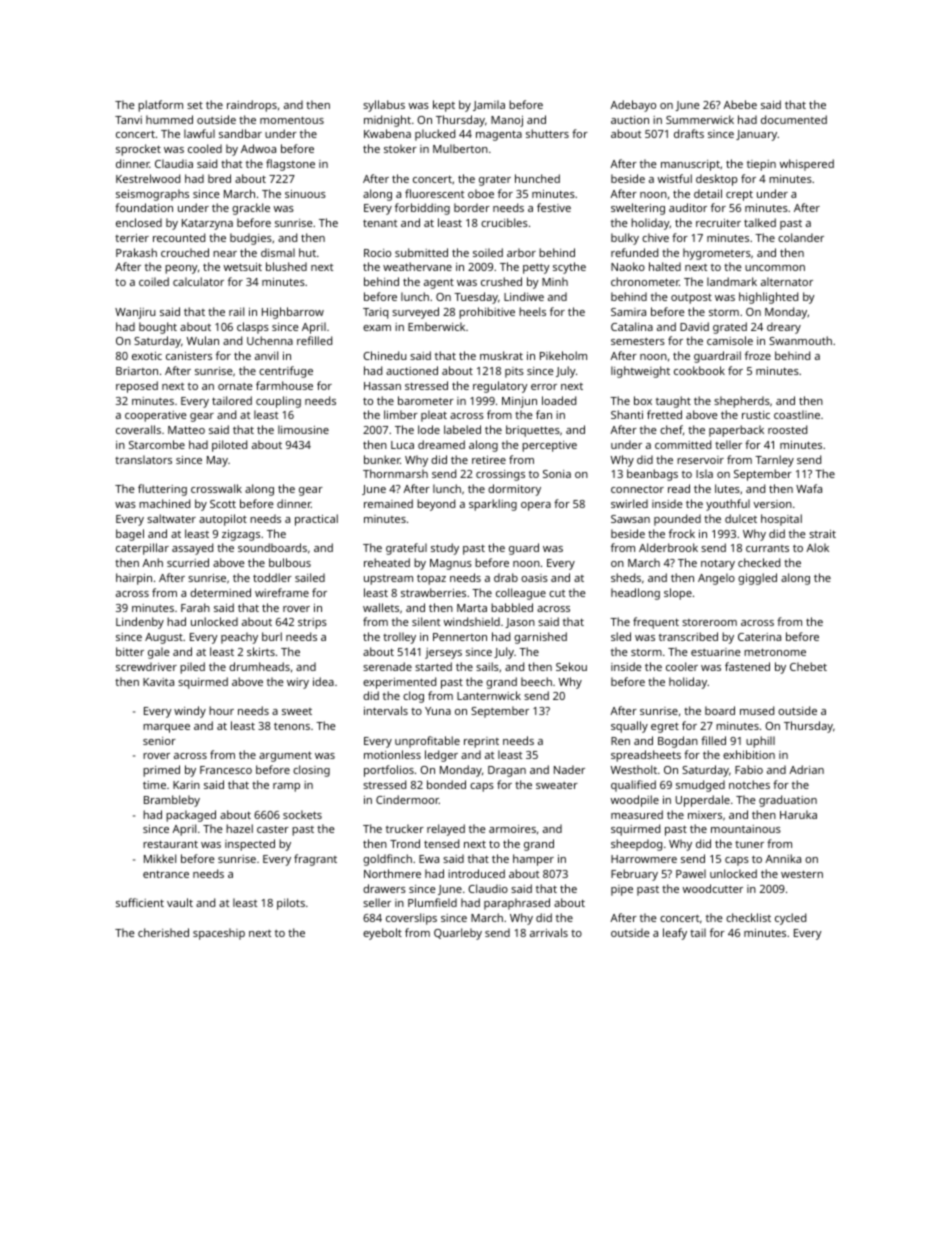 This image has width=952, height=1233. Describe the element at coordinates (154, 281) in the image. I see `coiled` at that location.
